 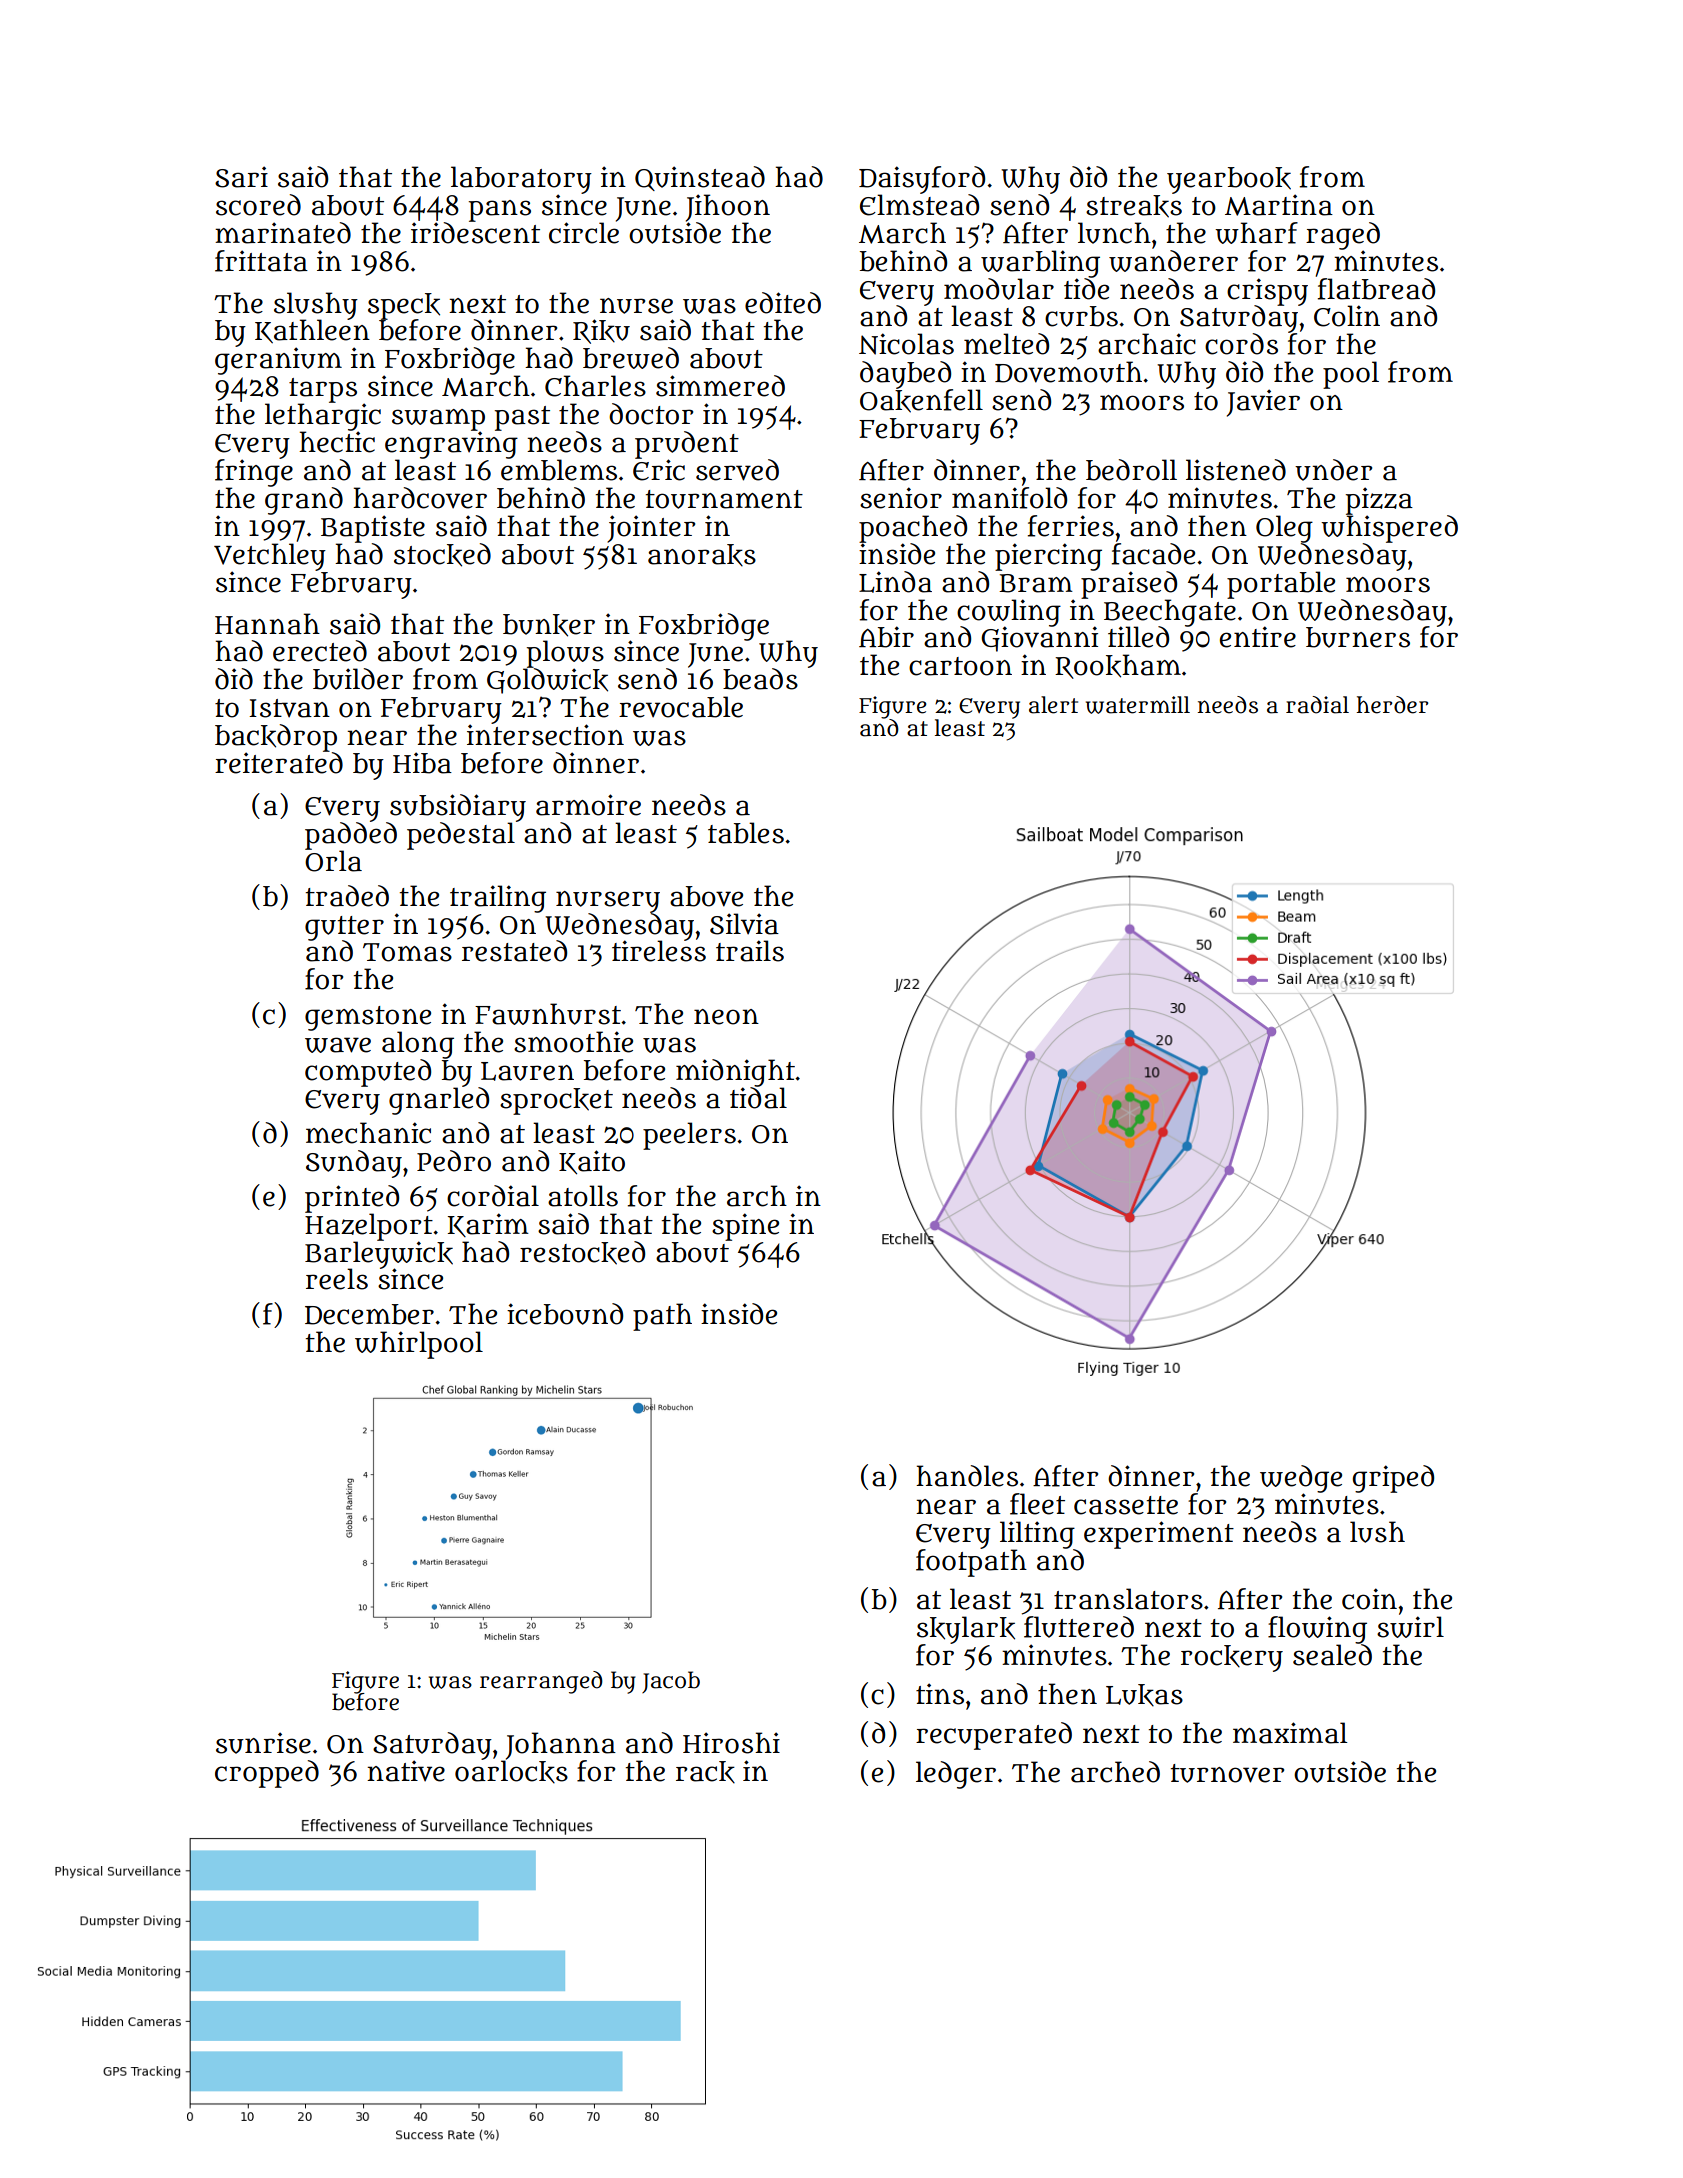 What do you see at coordinates (454, 1161) in the screenshot?
I see `Pedro` at bounding box center [454, 1161].
